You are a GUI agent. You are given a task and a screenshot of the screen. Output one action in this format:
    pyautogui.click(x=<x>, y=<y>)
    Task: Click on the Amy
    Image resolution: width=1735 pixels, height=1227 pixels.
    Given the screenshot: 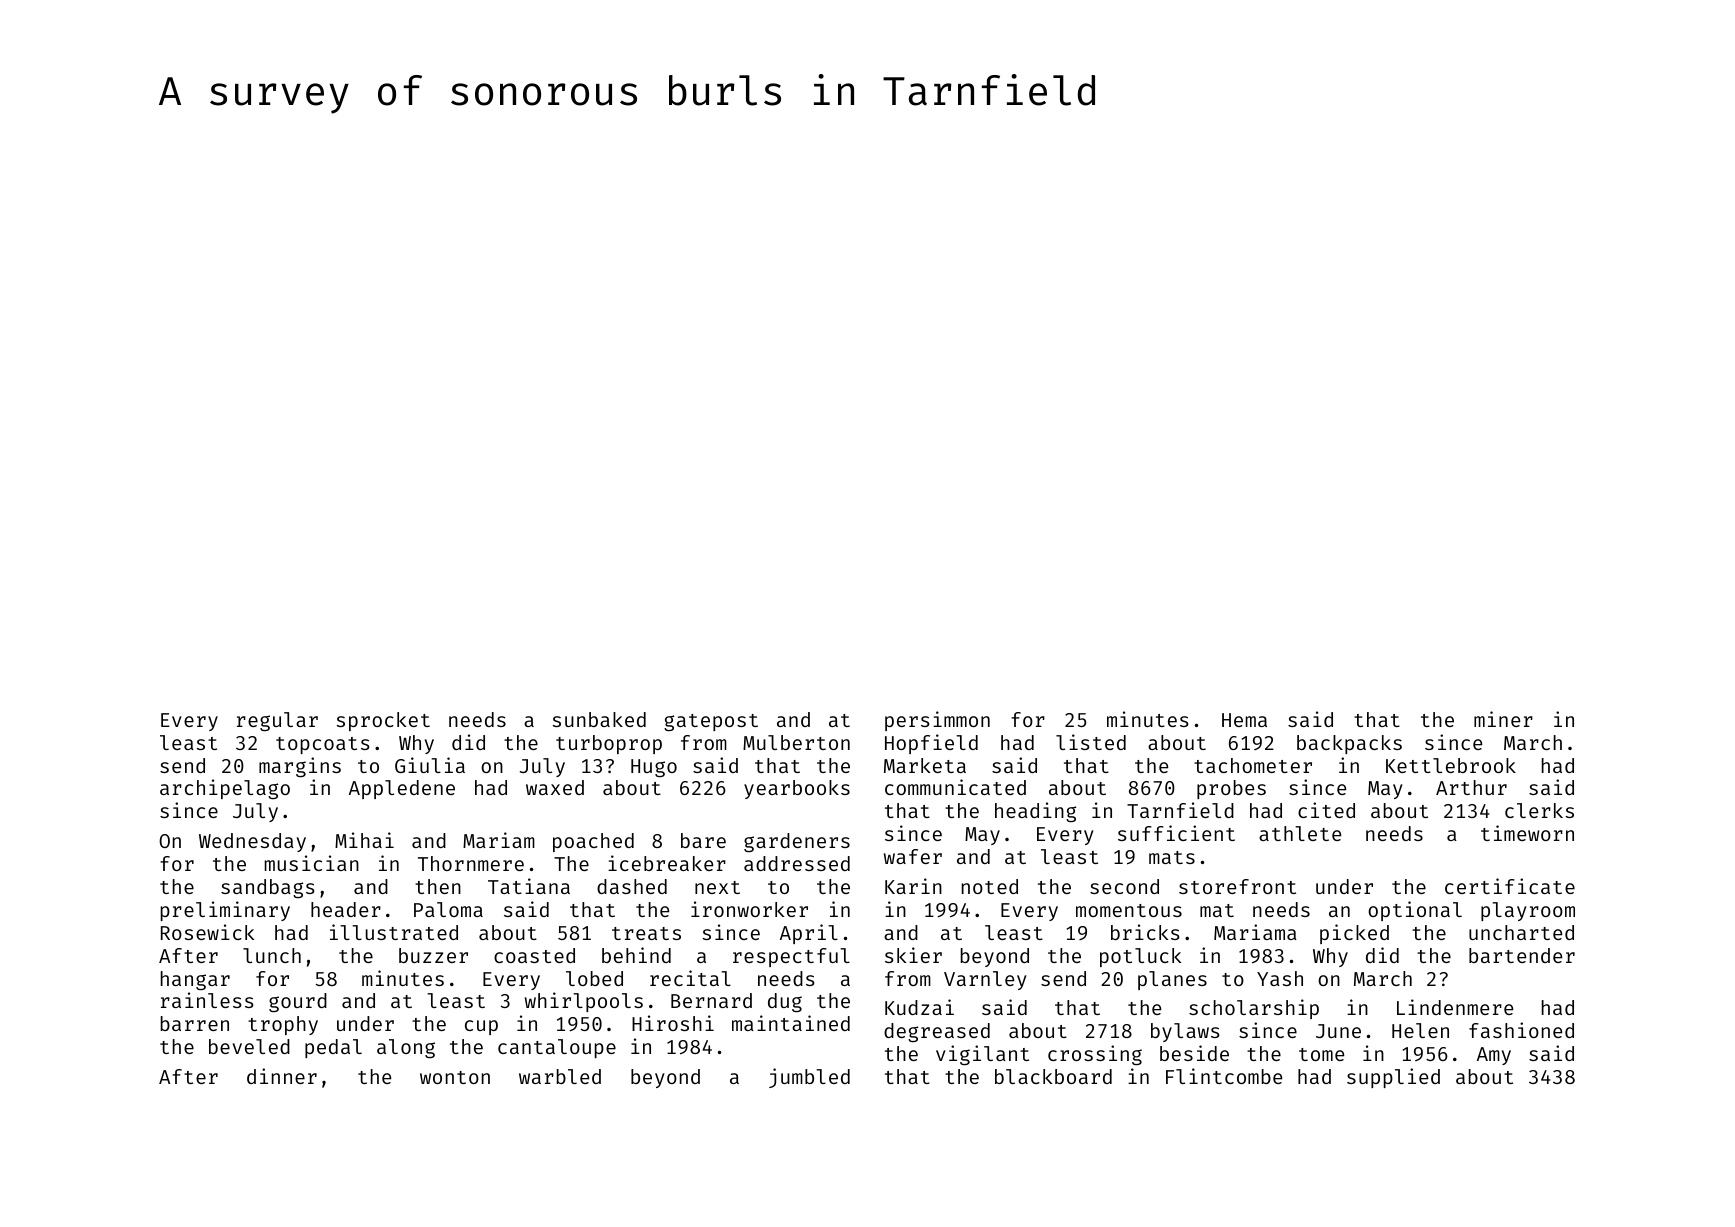 What is the action you would take?
    pyautogui.click(x=1494, y=1056)
